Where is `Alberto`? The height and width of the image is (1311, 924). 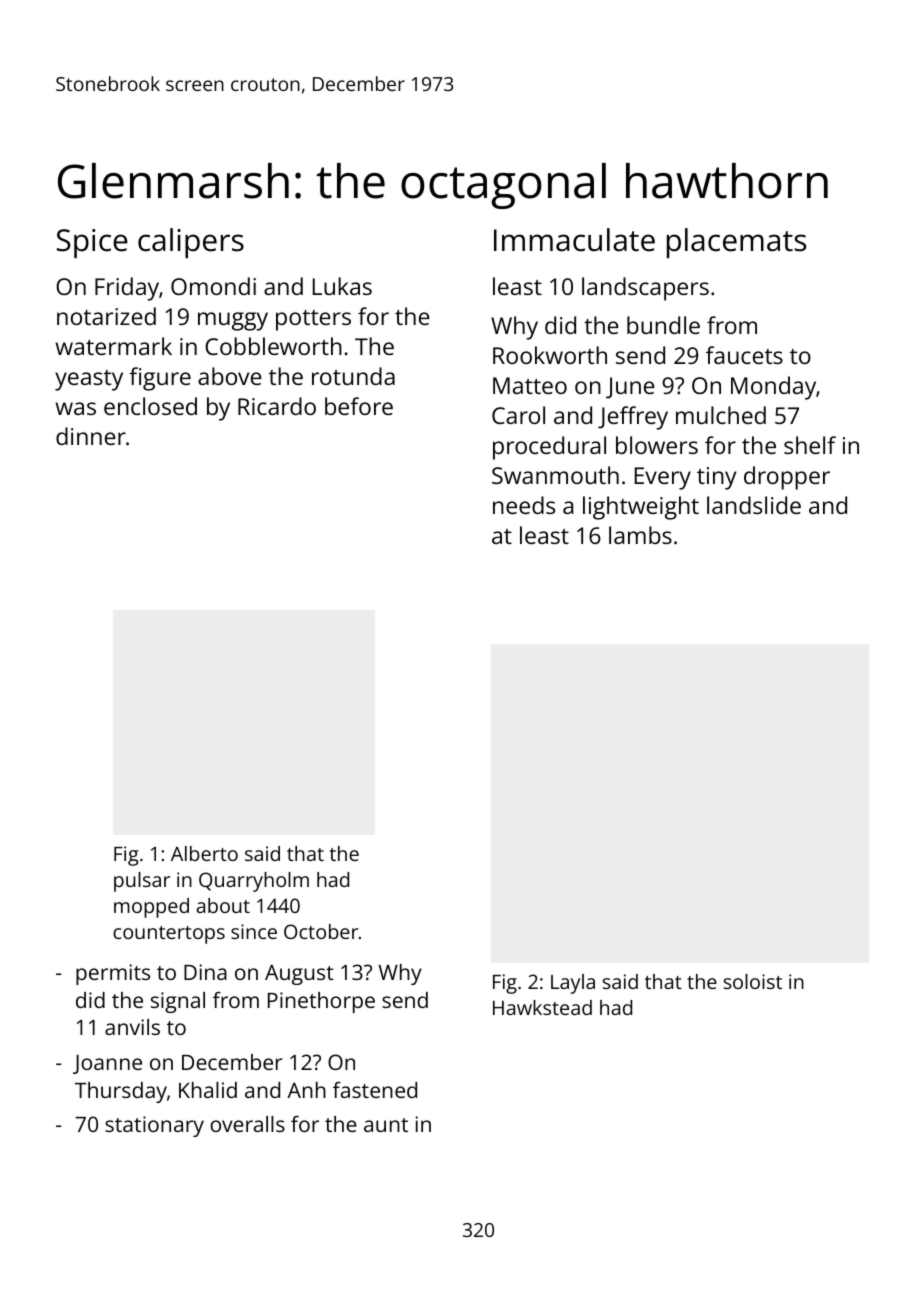 Alberto is located at coordinates (204, 853).
